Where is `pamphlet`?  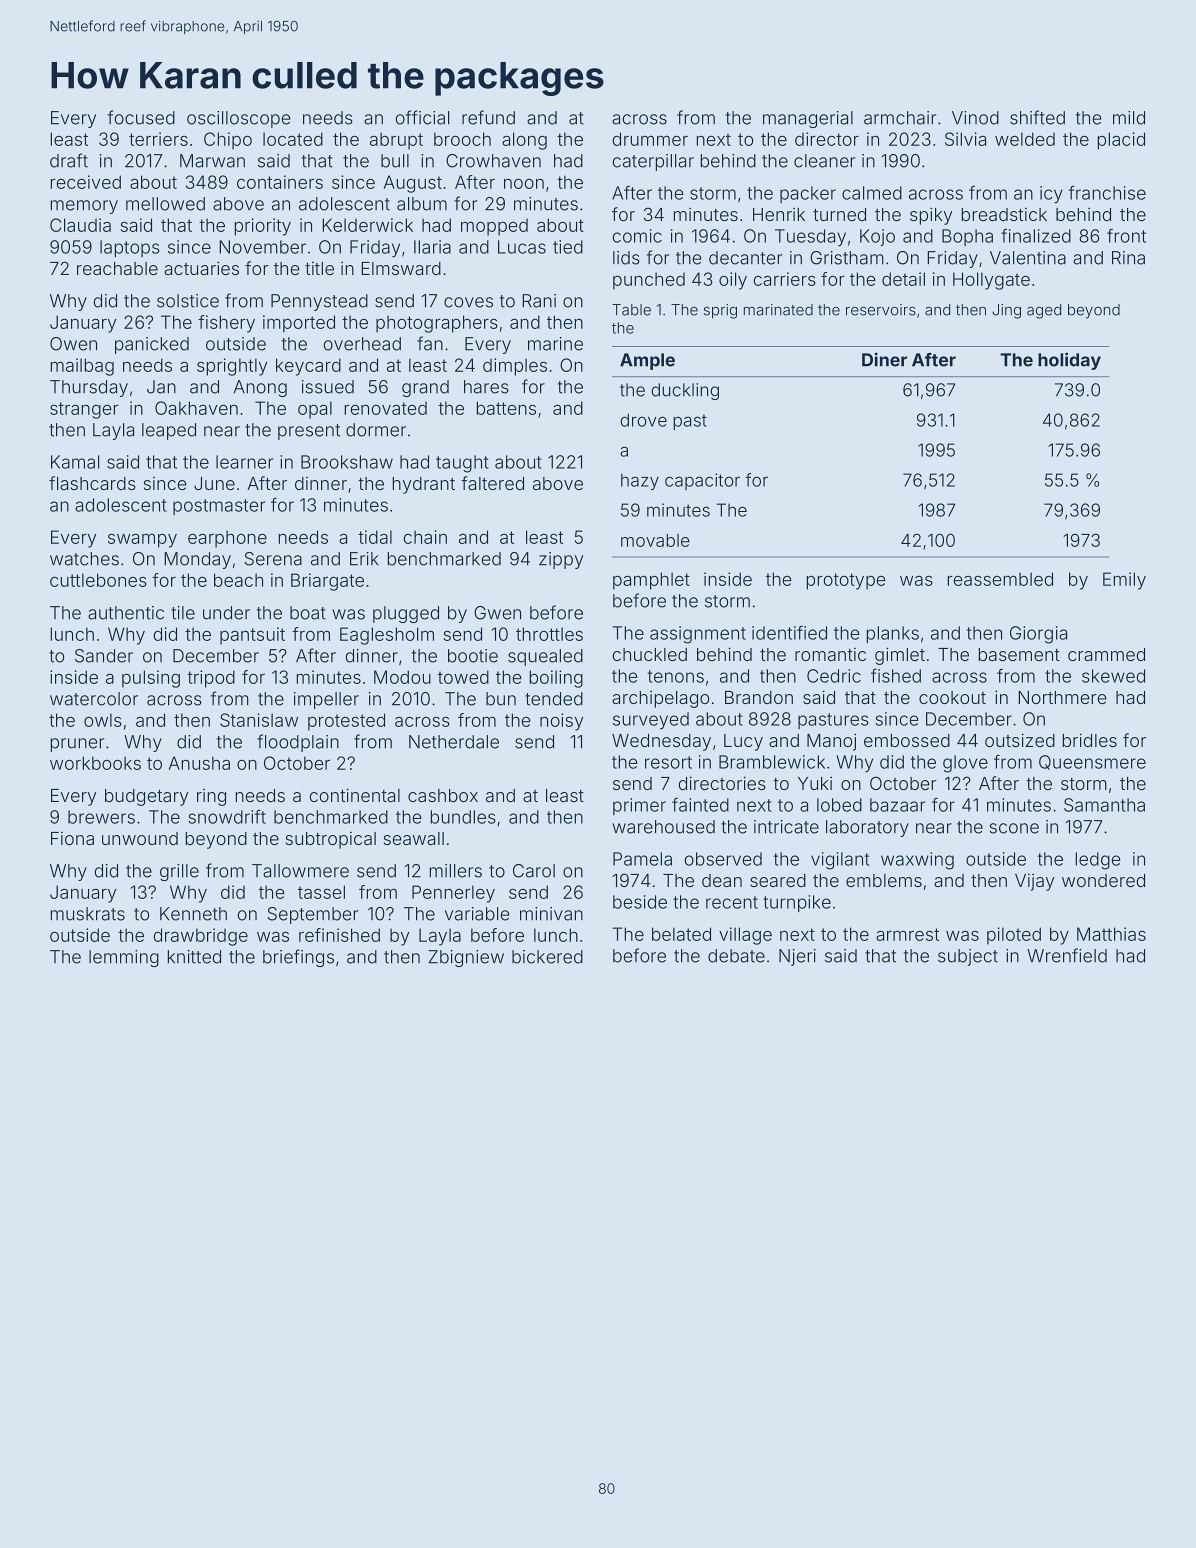
pamphlet is located at coordinates (651, 581).
